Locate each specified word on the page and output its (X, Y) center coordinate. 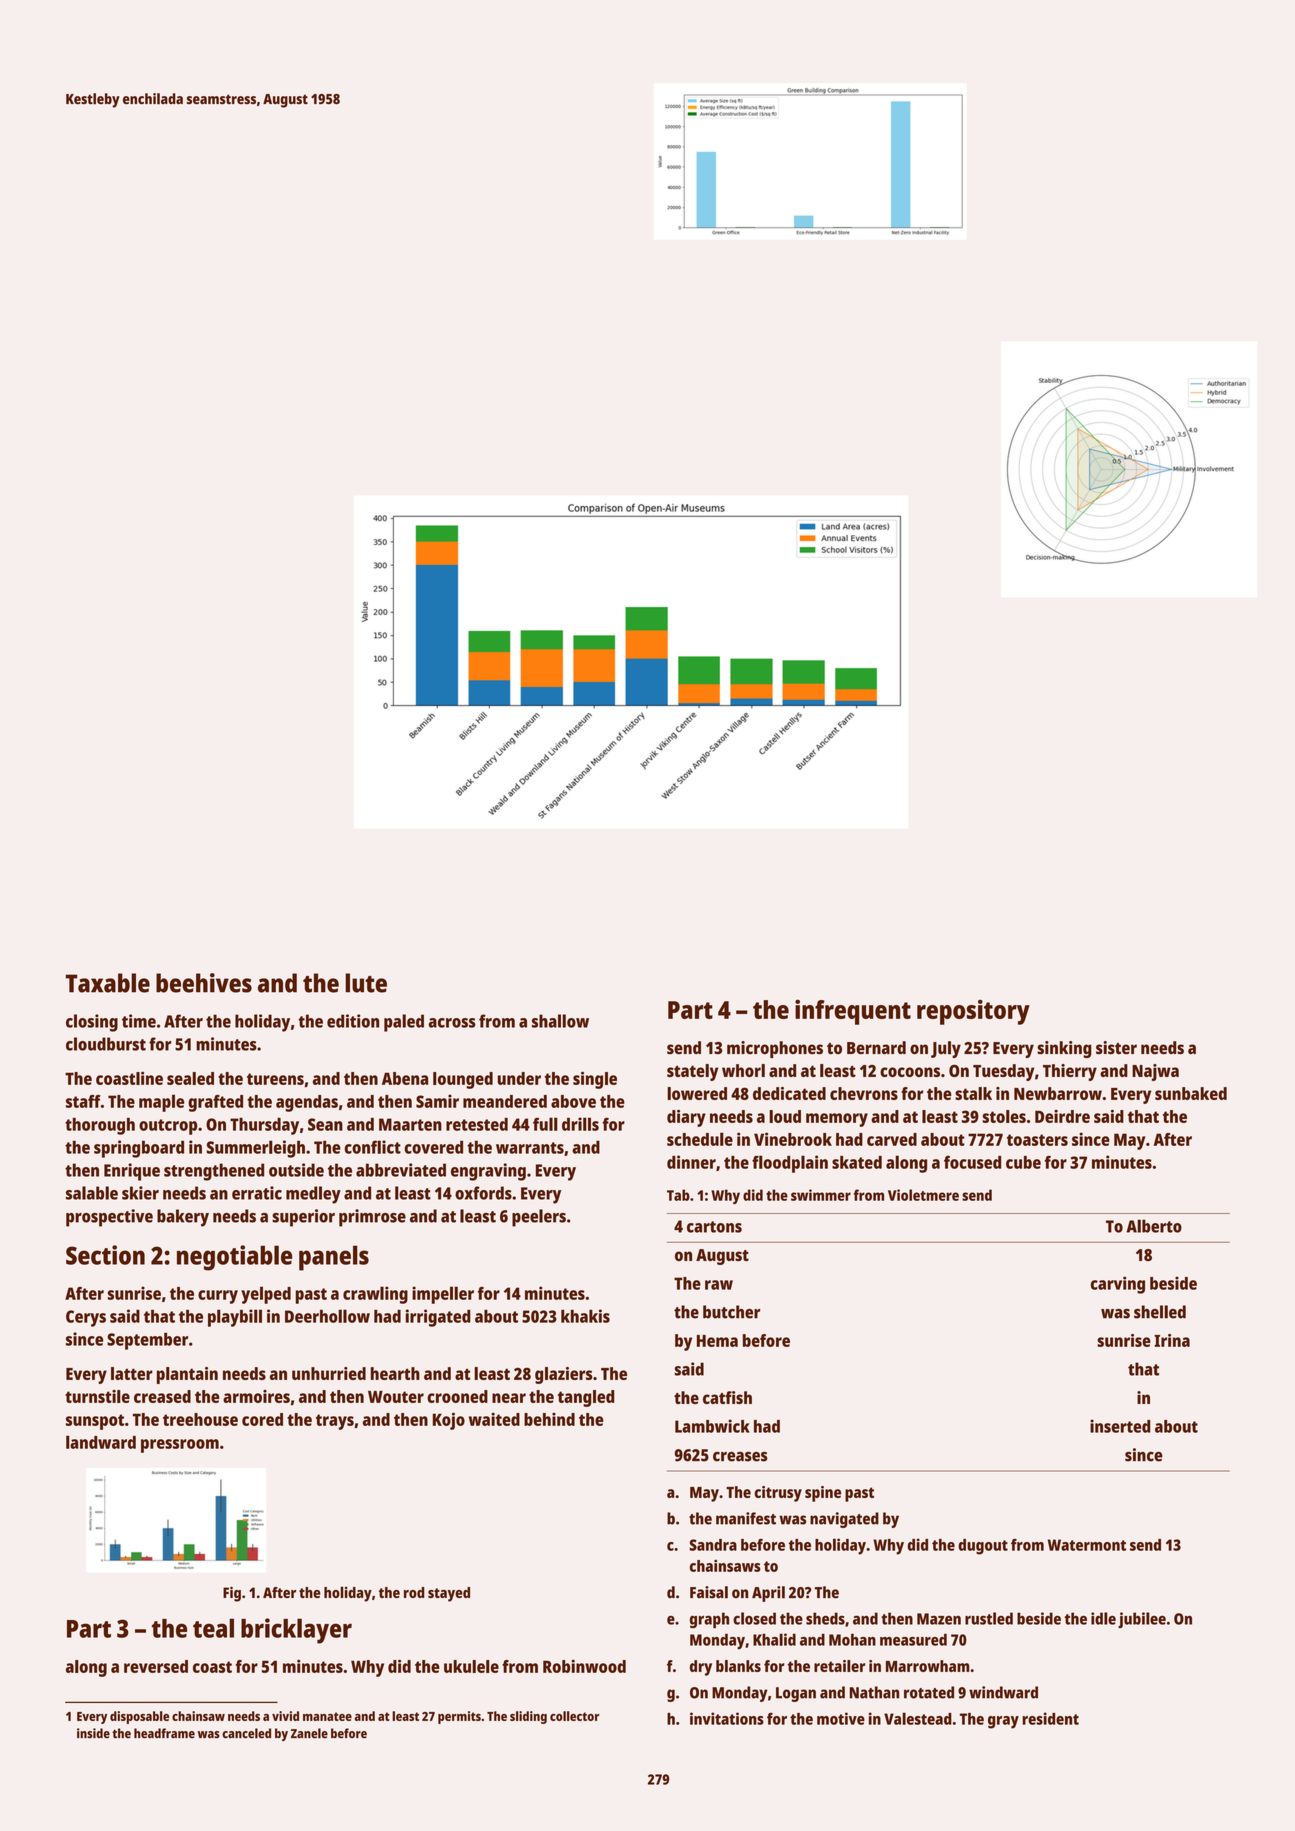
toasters (1037, 1140)
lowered (697, 1093)
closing (92, 1023)
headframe (164, 1733)
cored (262, 1419)
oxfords (483, 1193)
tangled (586, 1398)
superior (303, 1218)
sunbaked (1191, 1093)
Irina (1172, 1340)
